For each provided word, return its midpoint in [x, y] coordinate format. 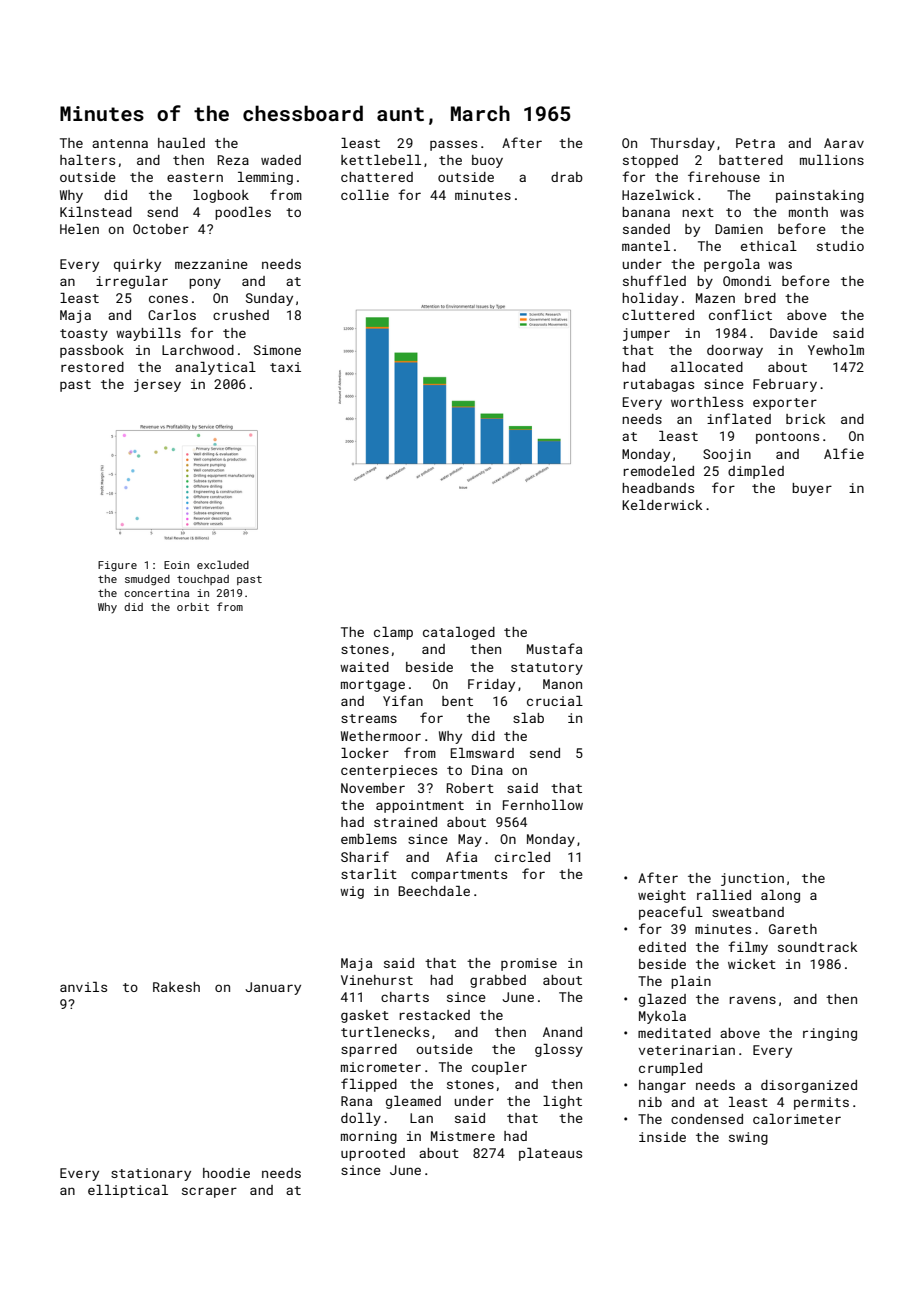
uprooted [373, 1154]
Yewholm [836, 350]
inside [662, 1137]
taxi [285, 367]
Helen [79, 229]
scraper [209, 1192]
